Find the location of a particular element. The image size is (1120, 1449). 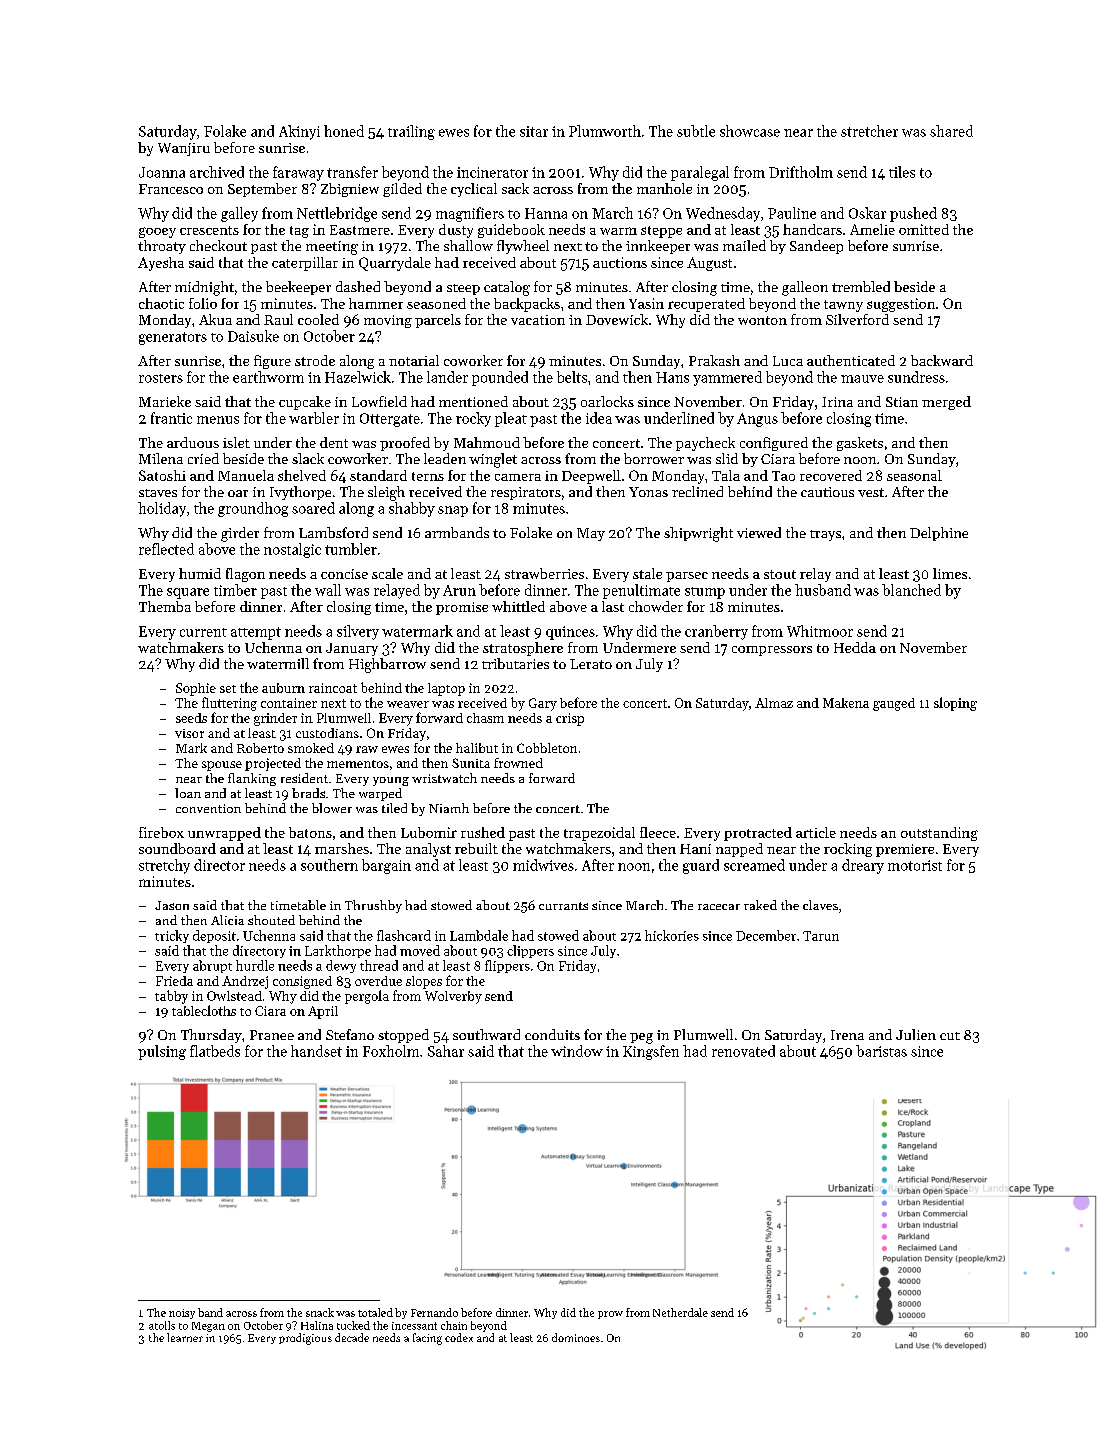

rebuilt is located at coordinates (476, 848).
